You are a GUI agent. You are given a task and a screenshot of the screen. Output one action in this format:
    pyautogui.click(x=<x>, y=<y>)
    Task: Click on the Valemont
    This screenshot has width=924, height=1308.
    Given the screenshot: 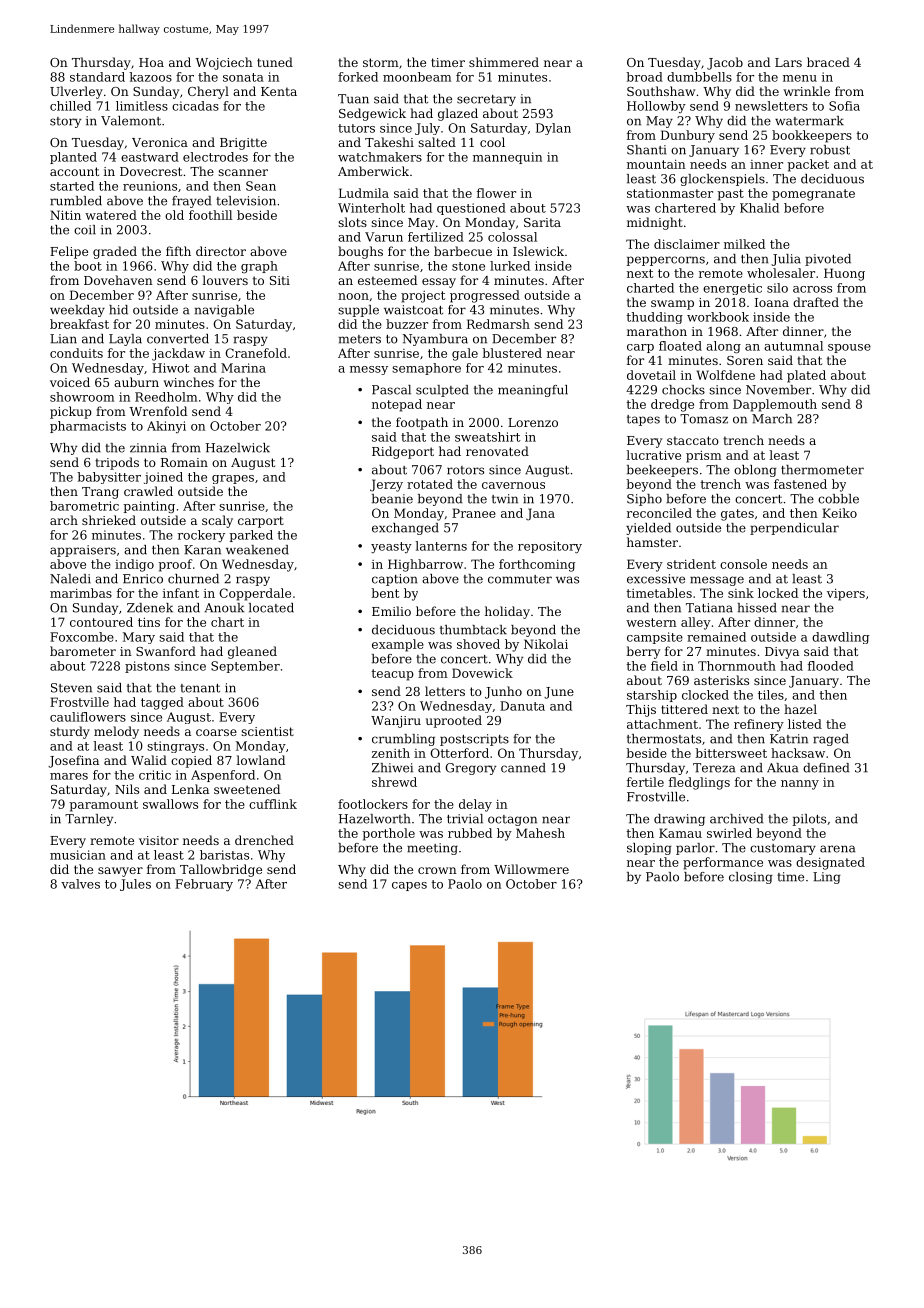 What is the action you would take?
    pyautogui.click(x=131, y=121)
